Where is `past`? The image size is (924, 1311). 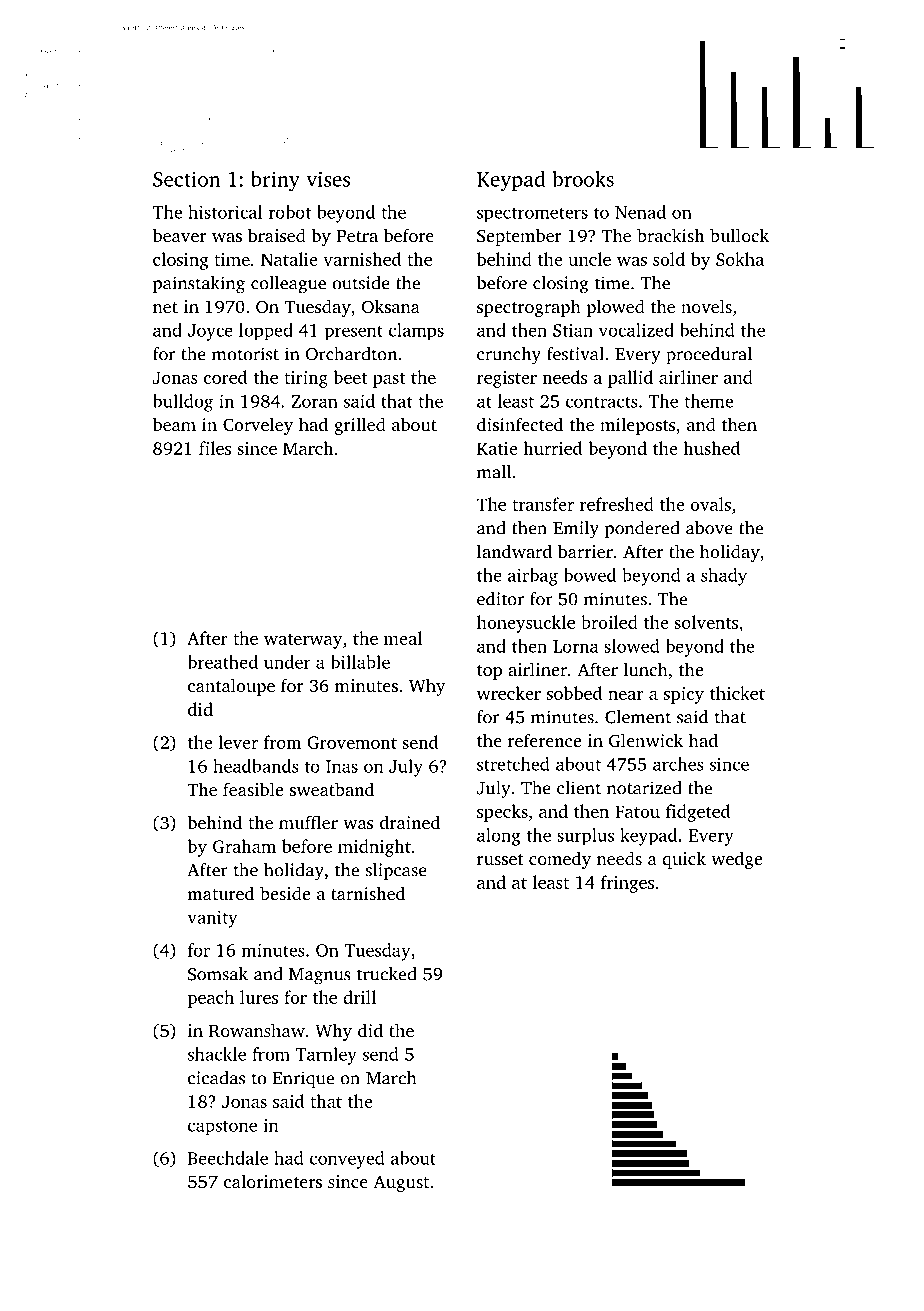
past is located at coordinates (389, 380).
